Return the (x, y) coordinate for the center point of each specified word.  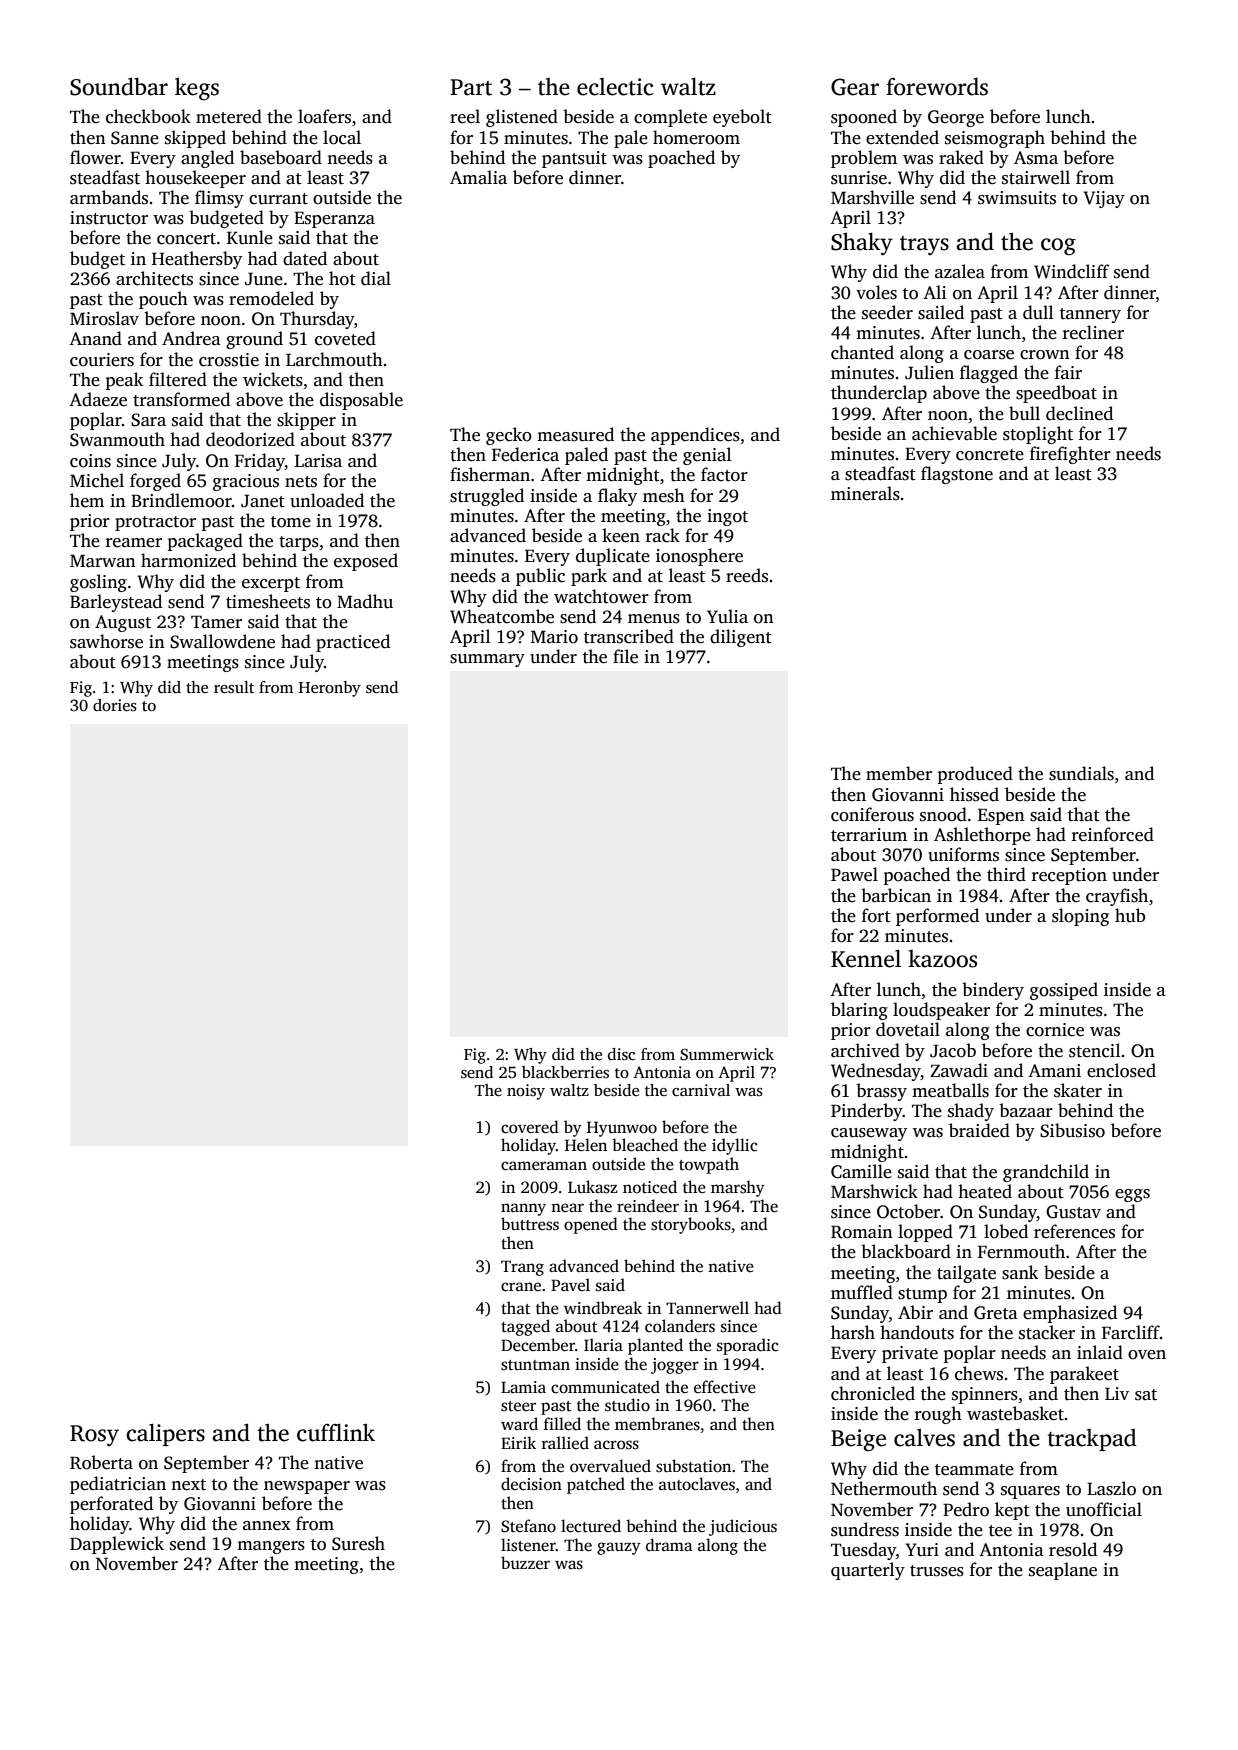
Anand (95, 338)
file (625, 656)
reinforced (1113, 834)
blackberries (565, 1072)
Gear (855, 87)
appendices (695, 436)
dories (115, 705)
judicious (743, 1527)
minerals (865, 493)
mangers (271, 1547)
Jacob (953, 1050)
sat (1146, 1395)
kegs (197, 89)
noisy (526, 1092)
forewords (937, 86)
